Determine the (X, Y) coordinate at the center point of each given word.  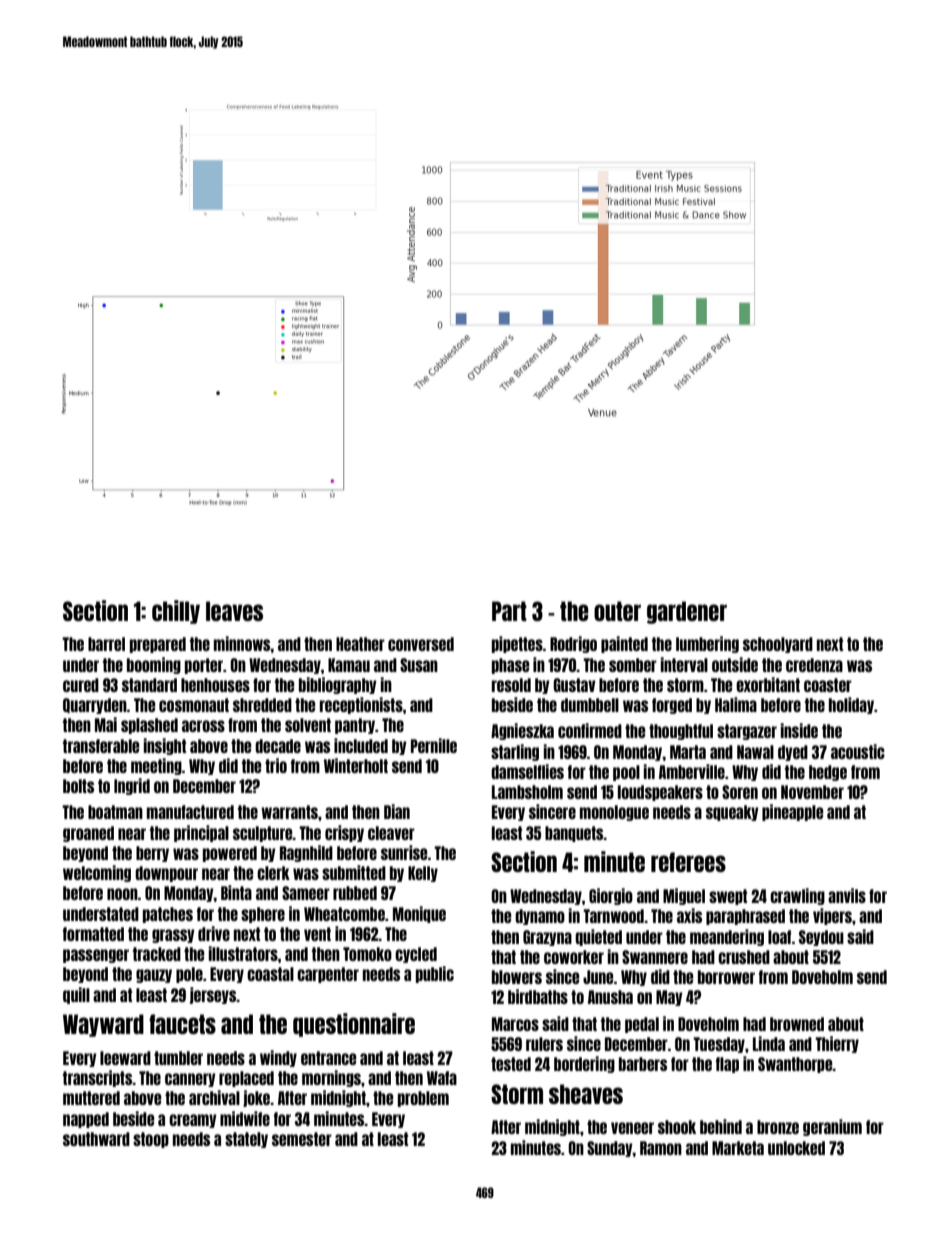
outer (617, 611)
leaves (234, 611)
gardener (687, 612)
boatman (115, 812)
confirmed (590, 730)
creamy (193, 1121)
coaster (828, 685)
